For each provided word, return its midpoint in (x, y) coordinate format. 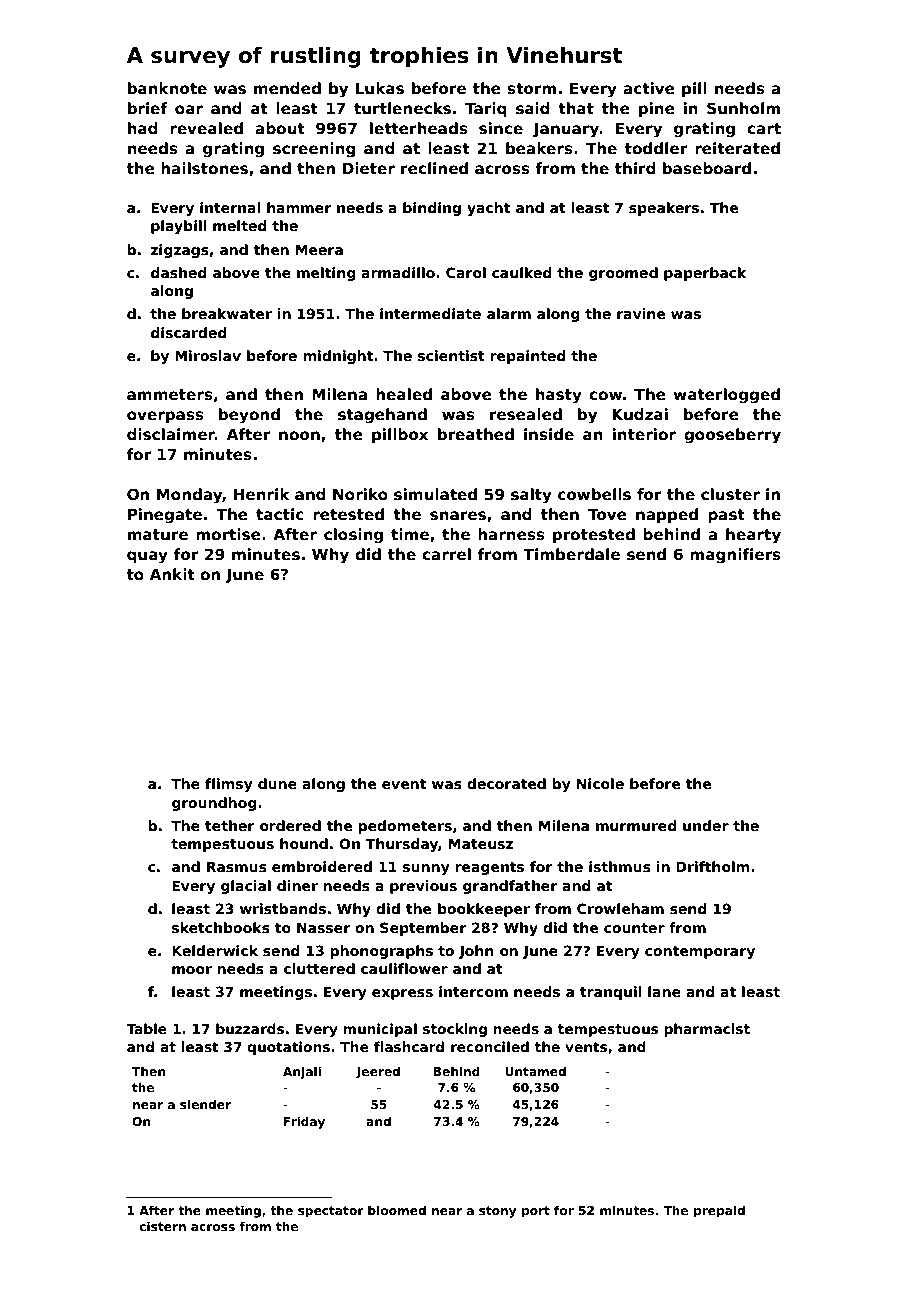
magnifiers (735, 556)
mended (287, 88)
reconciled (490, 1046)
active (649, 88)
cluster (730, 494)
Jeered (378, 1072)
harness (511, 534)
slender (205, 1104)
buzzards (250, 1028)
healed (404, 394)
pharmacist (707, 1030)
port (536, 1212)
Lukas (380, 88)
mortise (228, 534)
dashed (179, 272)
